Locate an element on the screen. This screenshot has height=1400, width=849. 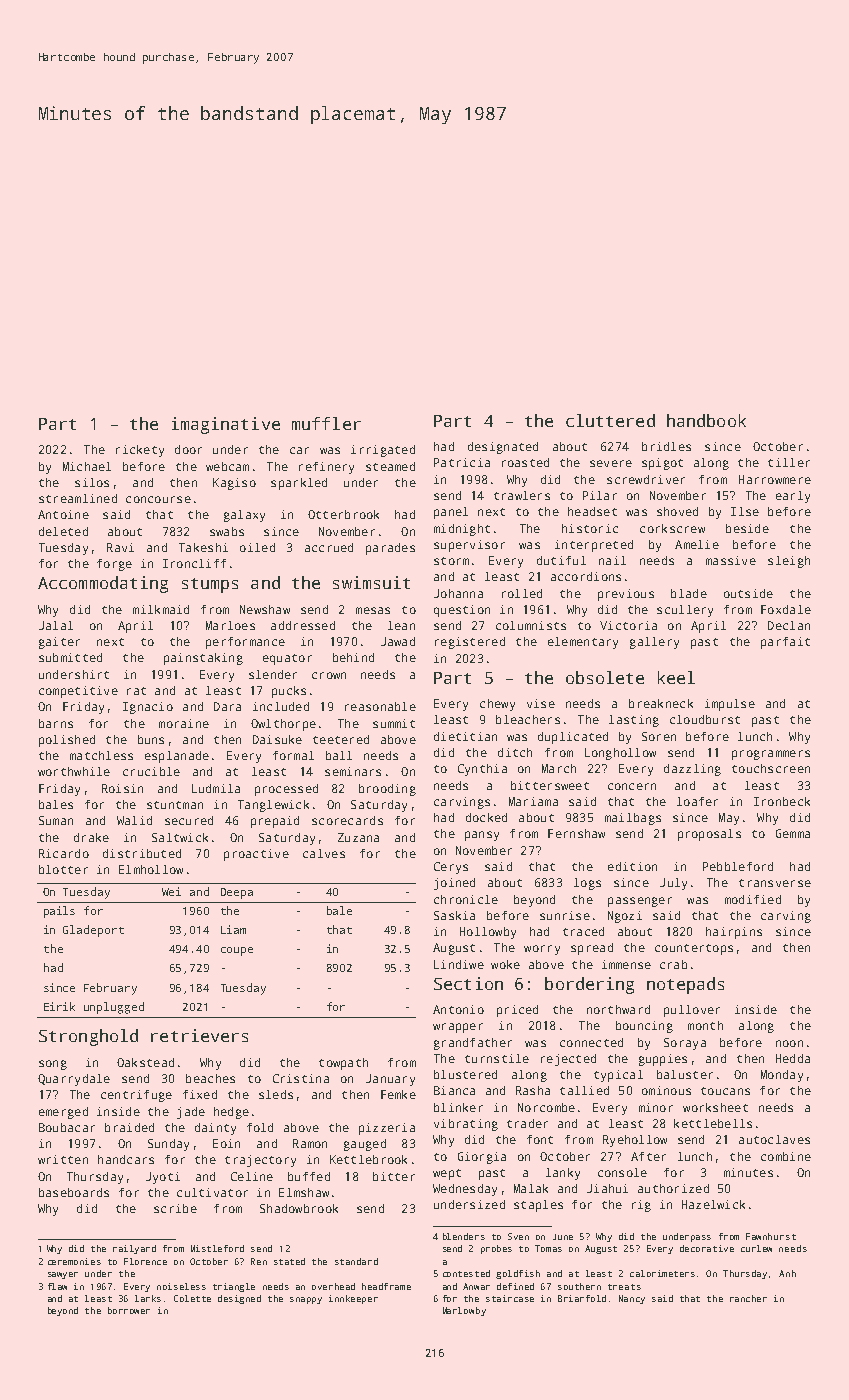
handbook is located at coordinates (706, 420).
